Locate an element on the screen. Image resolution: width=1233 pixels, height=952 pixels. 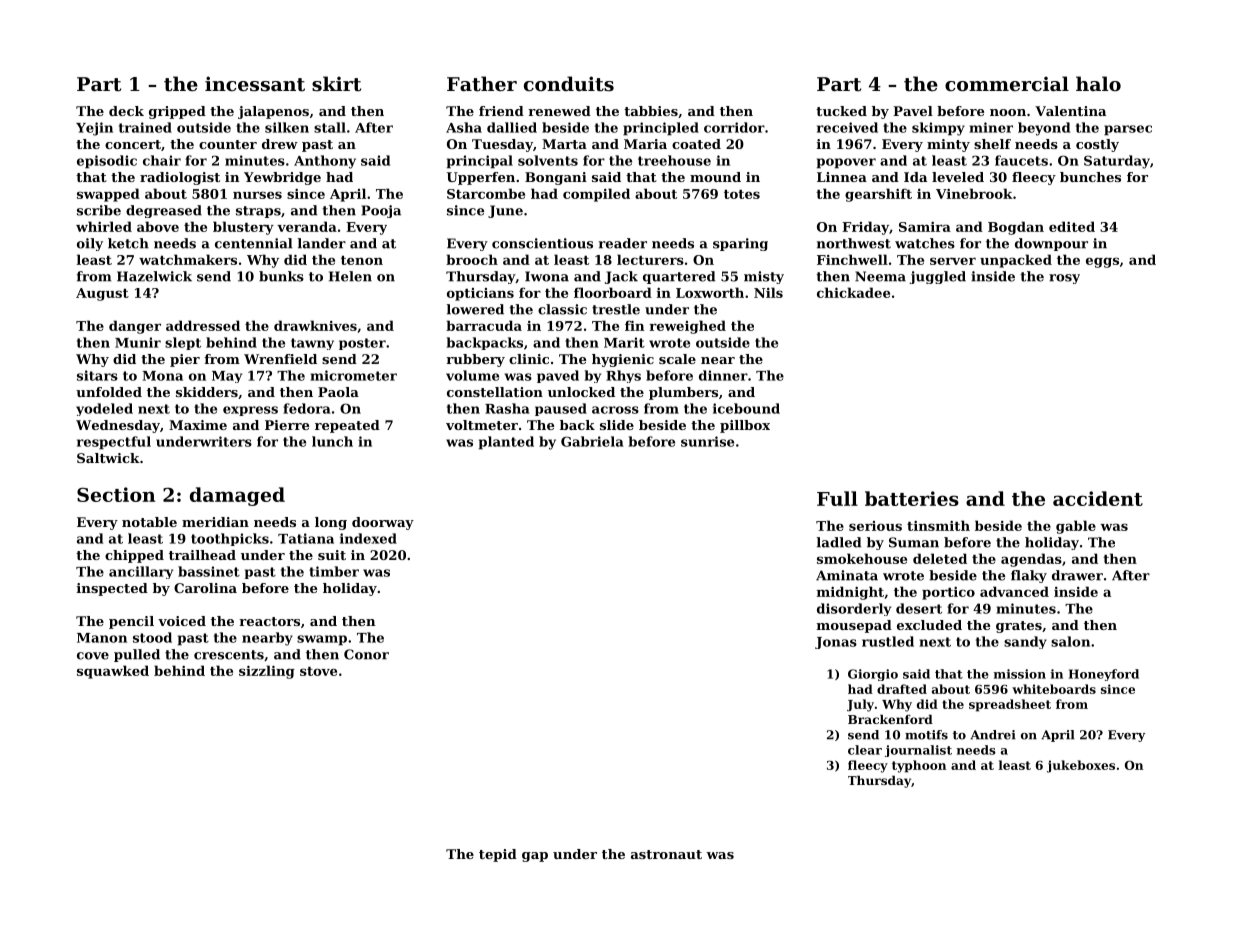
quartered is located at coordinates (679, 277).
